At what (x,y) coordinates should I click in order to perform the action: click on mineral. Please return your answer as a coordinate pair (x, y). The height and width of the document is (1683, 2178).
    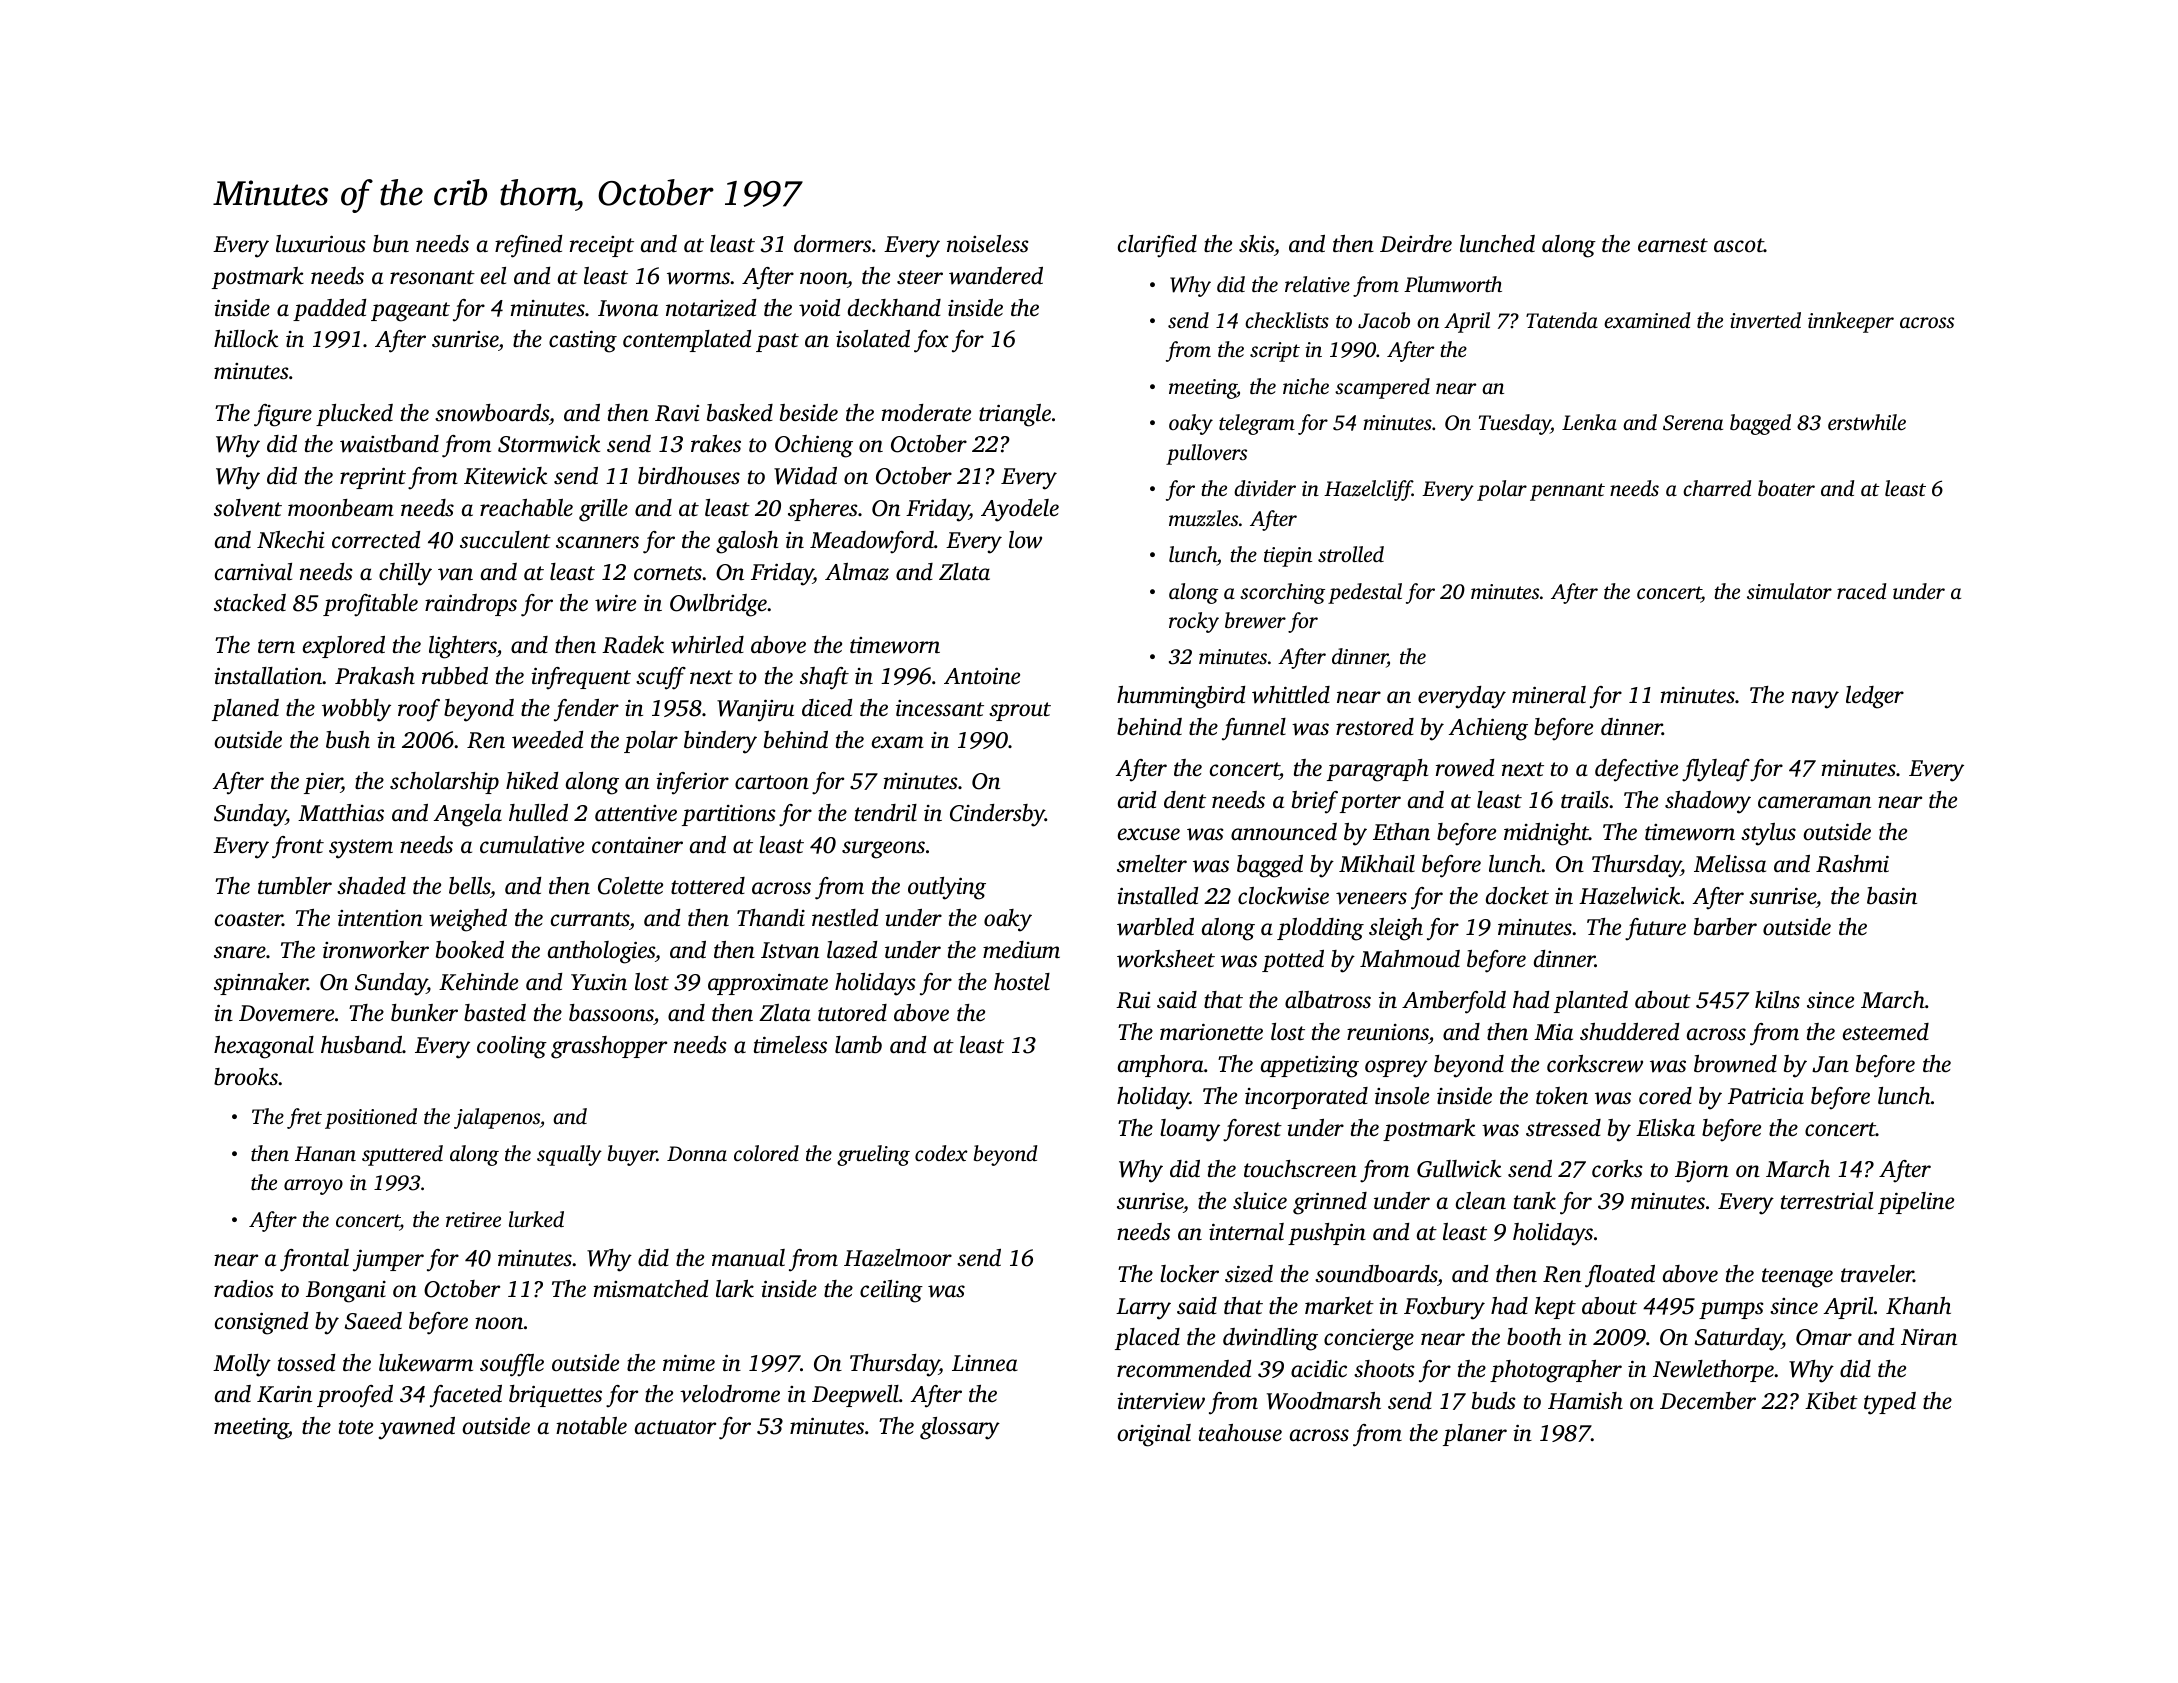
    Looking at the image, I should click on (1549, 695).
